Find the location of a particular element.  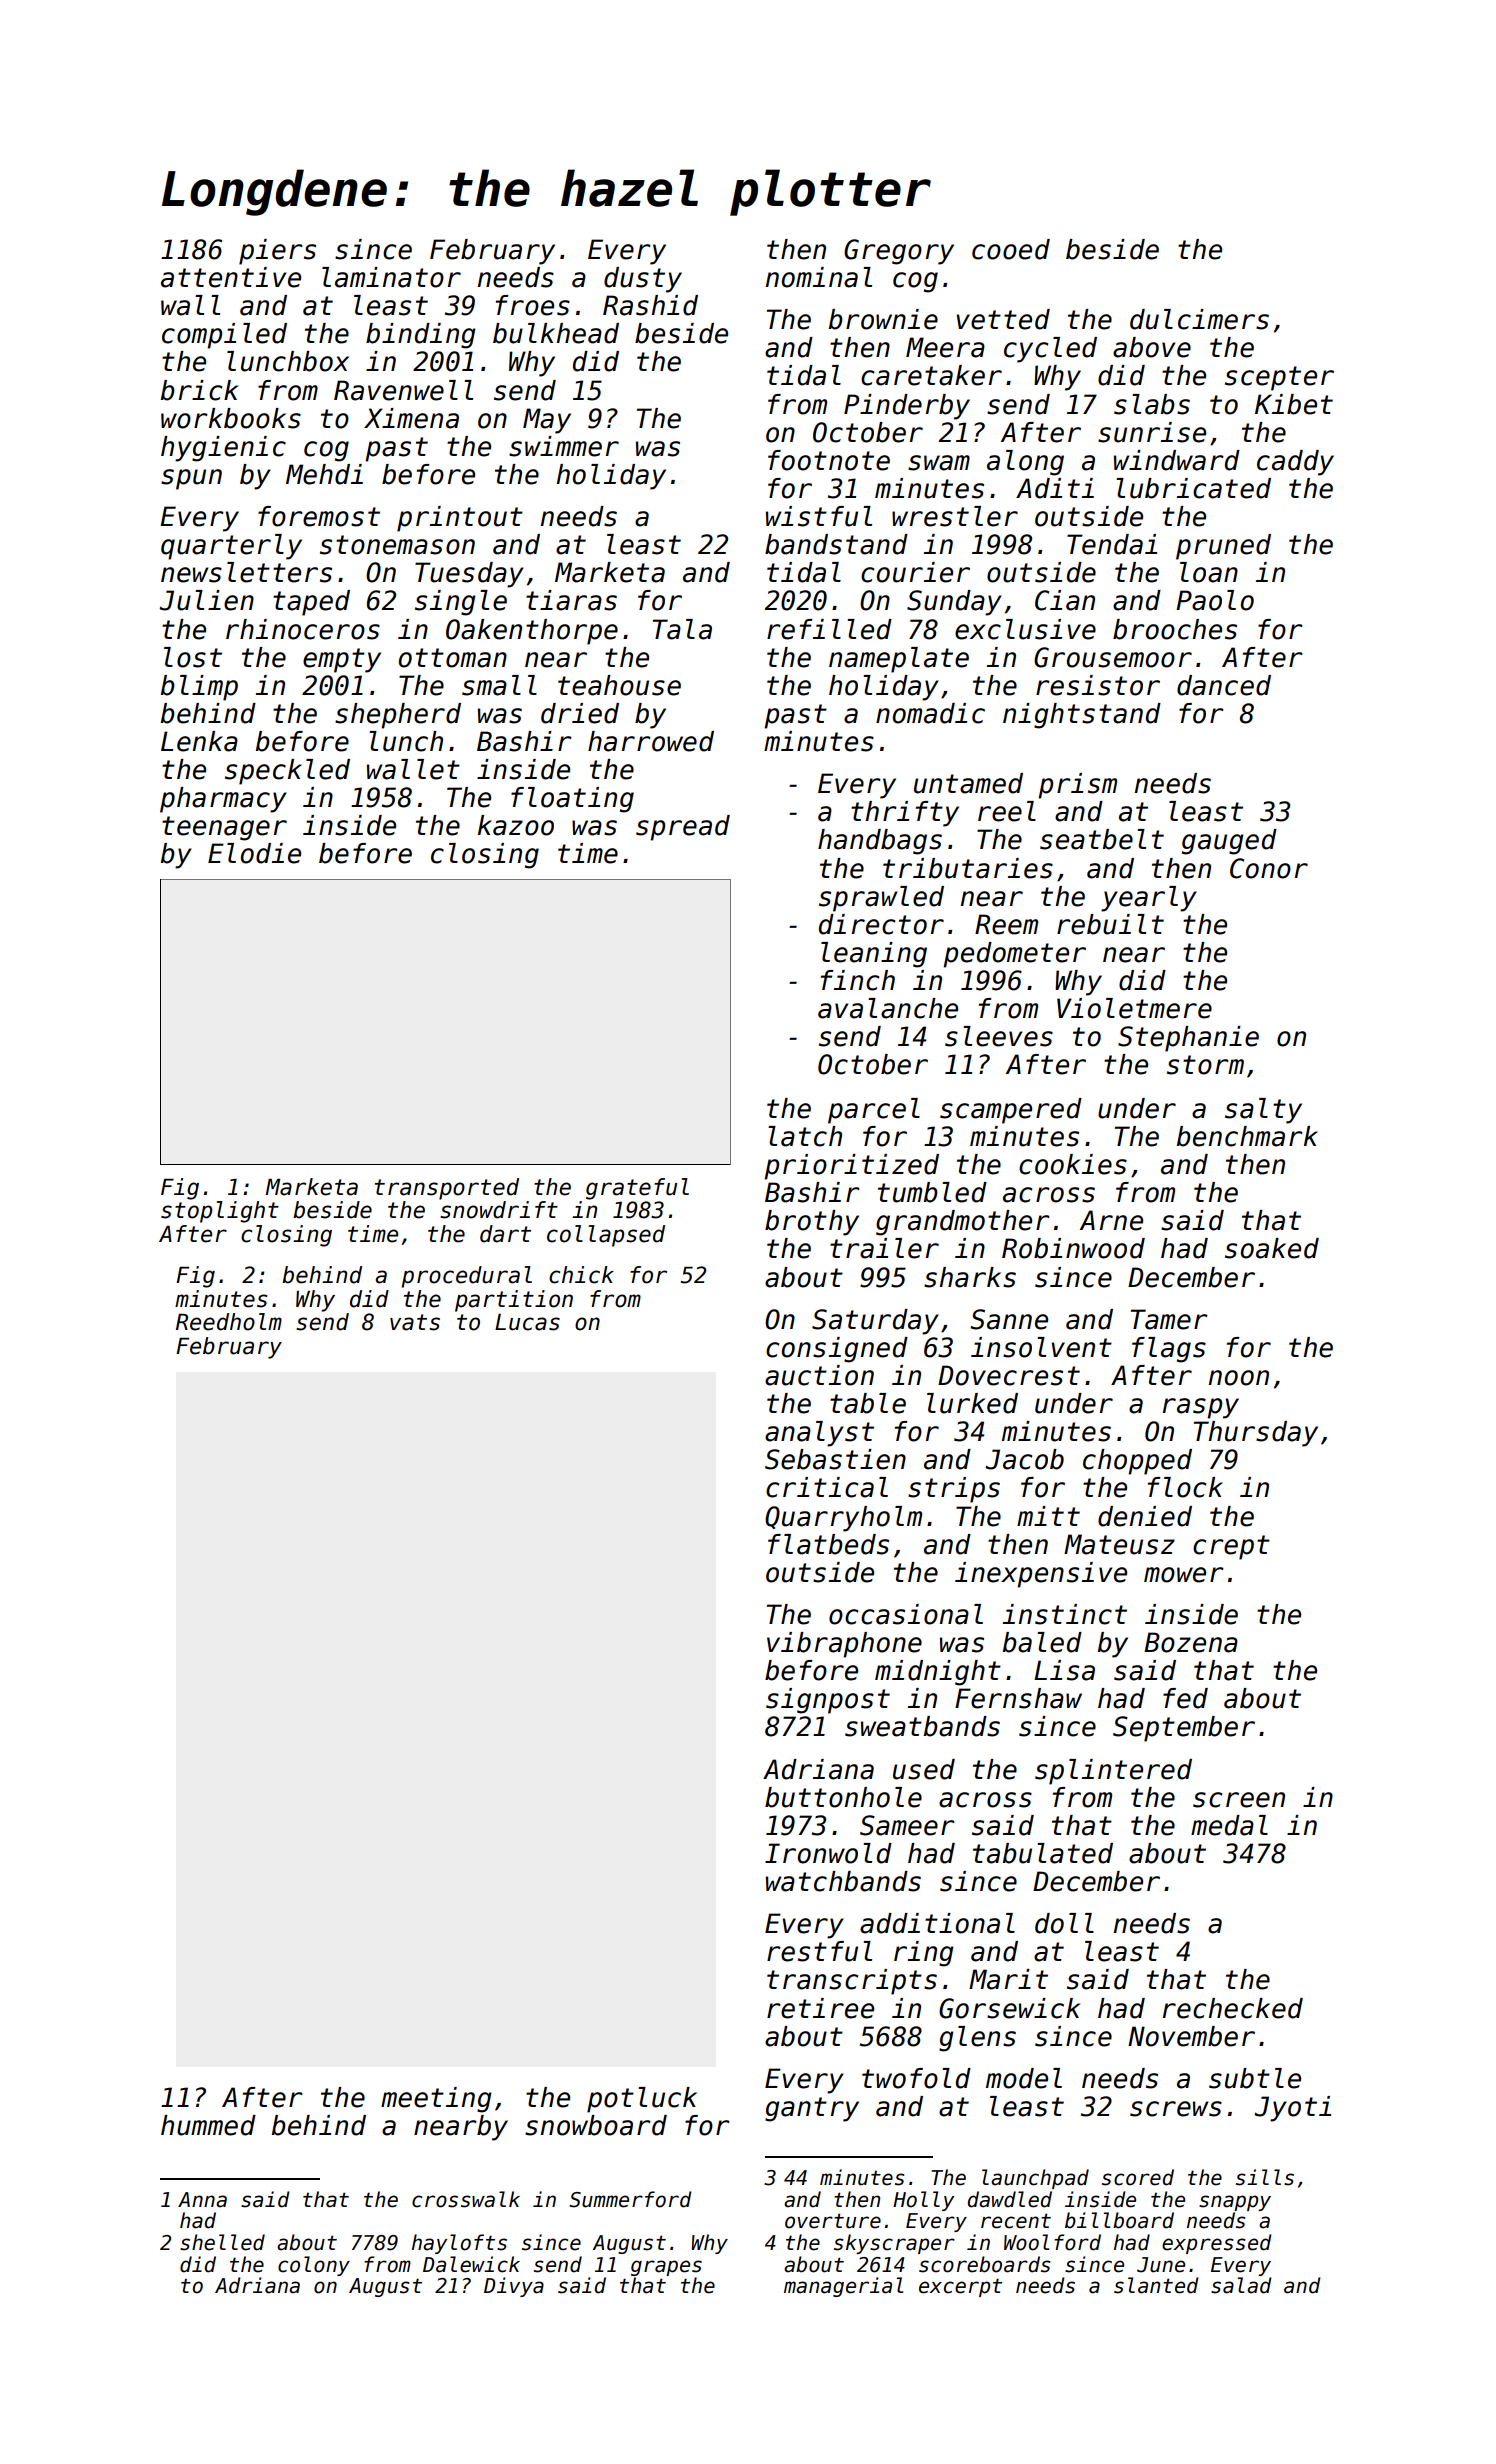

consigned is located at coordinates (837, 1350).
